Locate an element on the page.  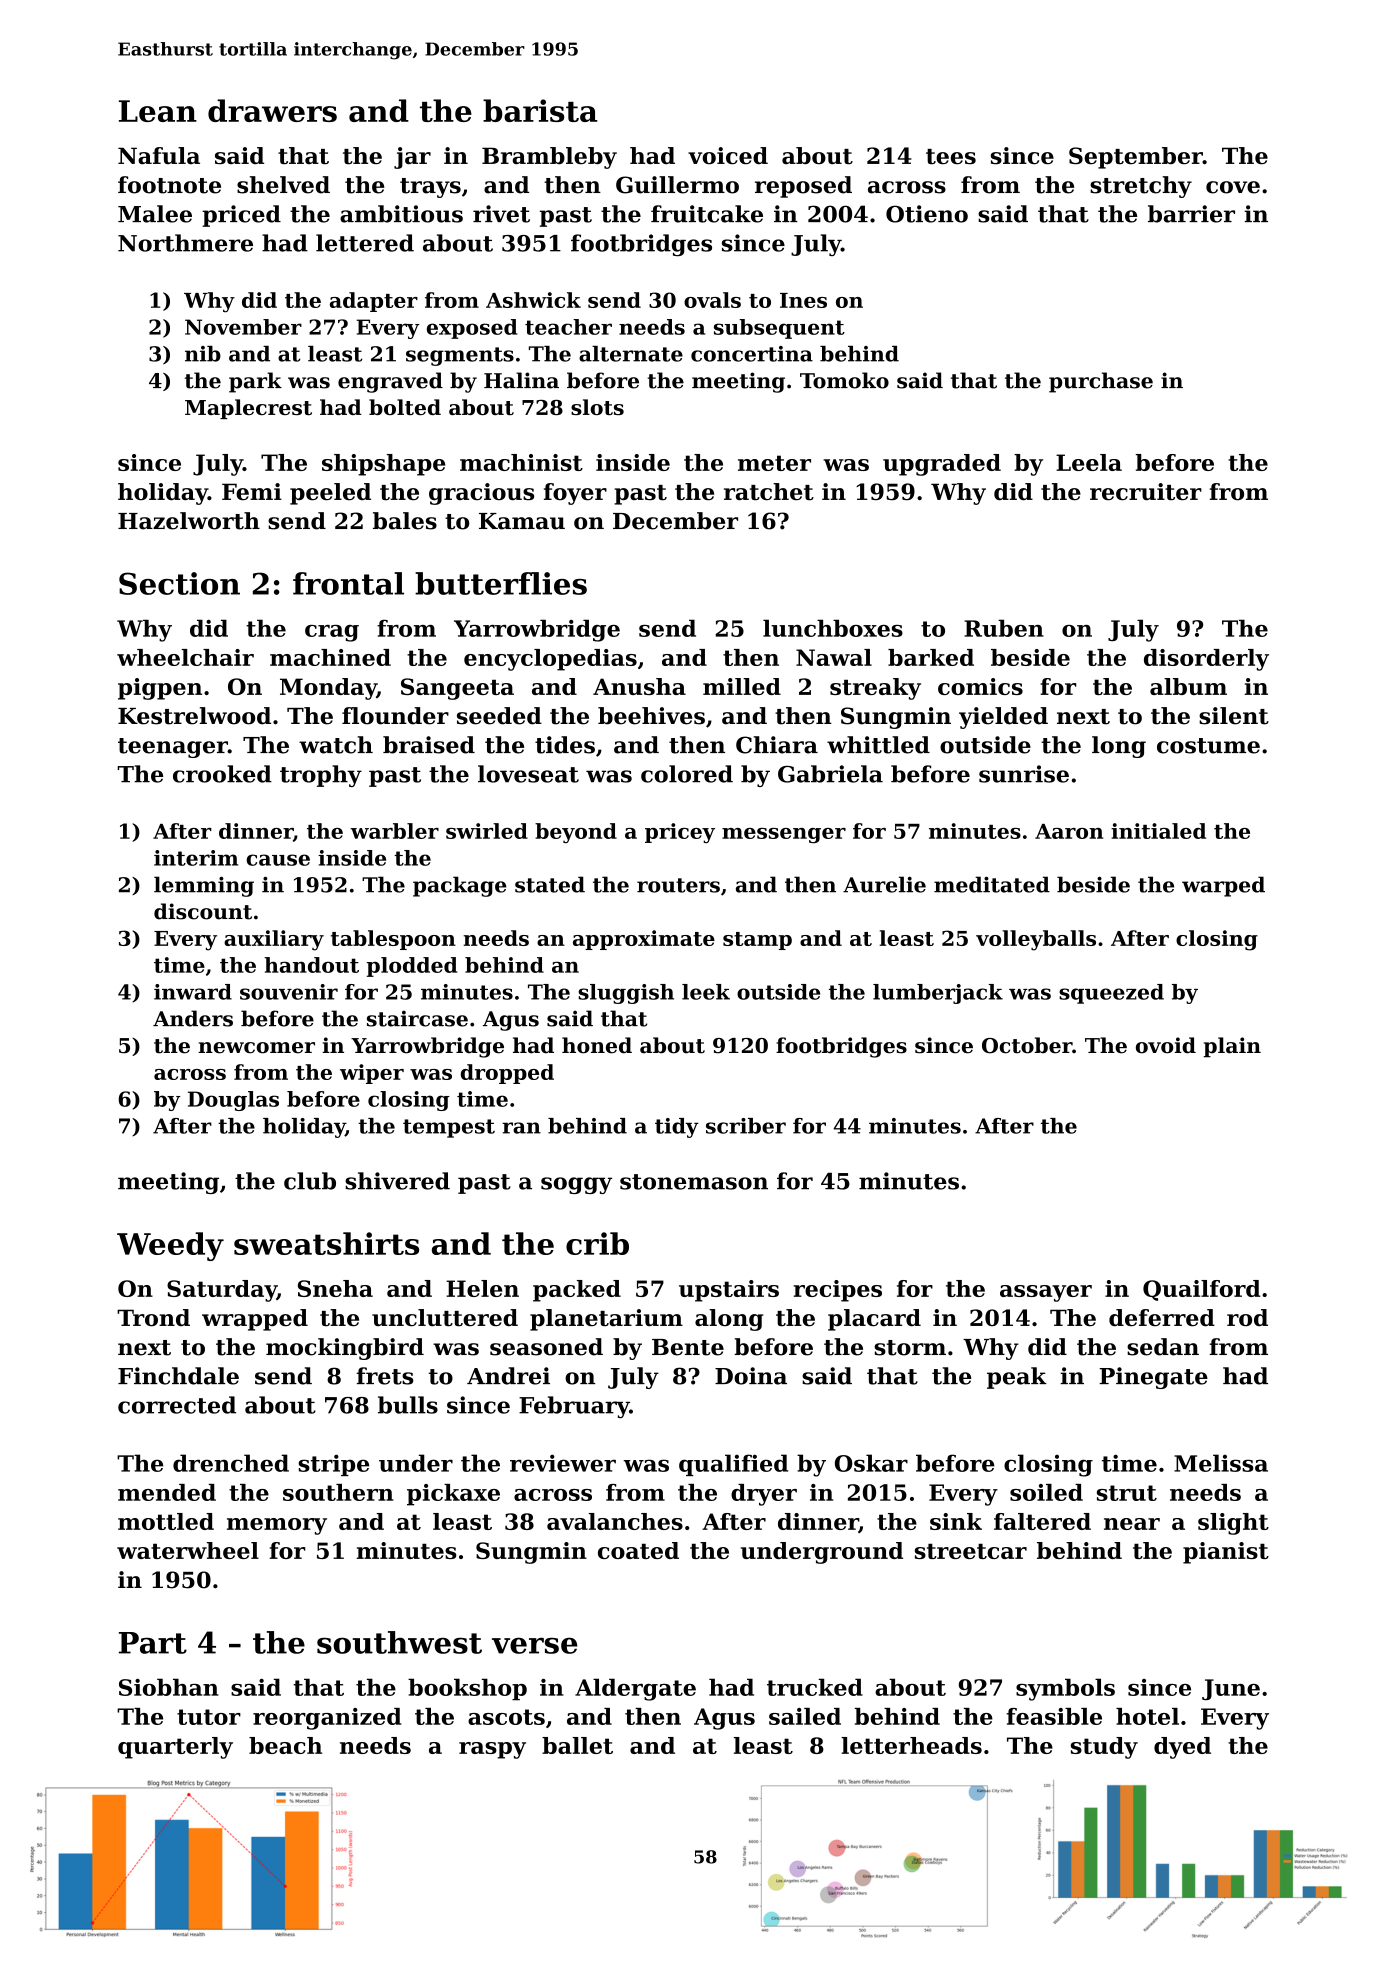
recipes is located at coordinates (837, 1291).
